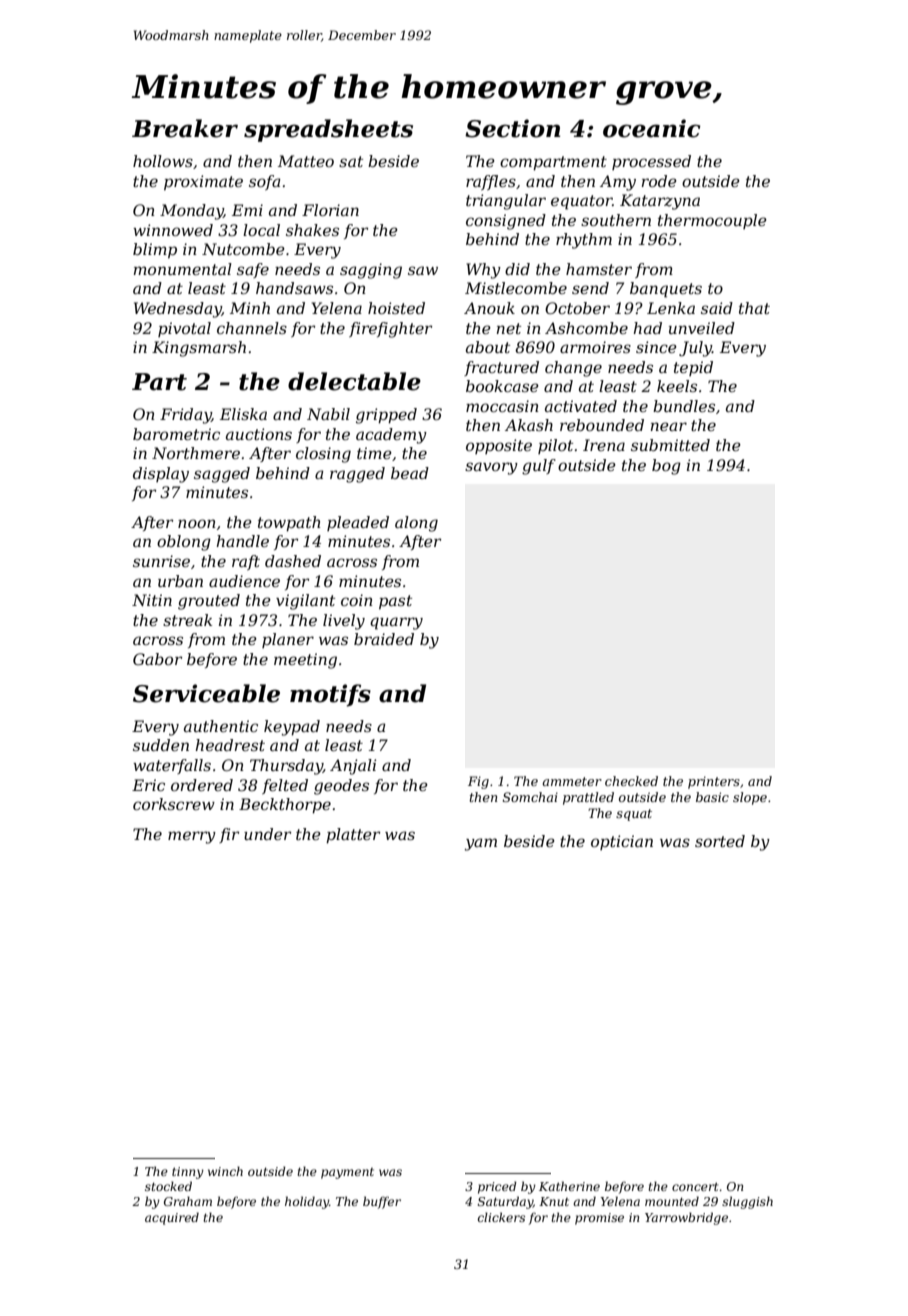  What do you see at coordinates (631, 781) in the screenshot?
I see `checked` at bounding box center [631, 781].
